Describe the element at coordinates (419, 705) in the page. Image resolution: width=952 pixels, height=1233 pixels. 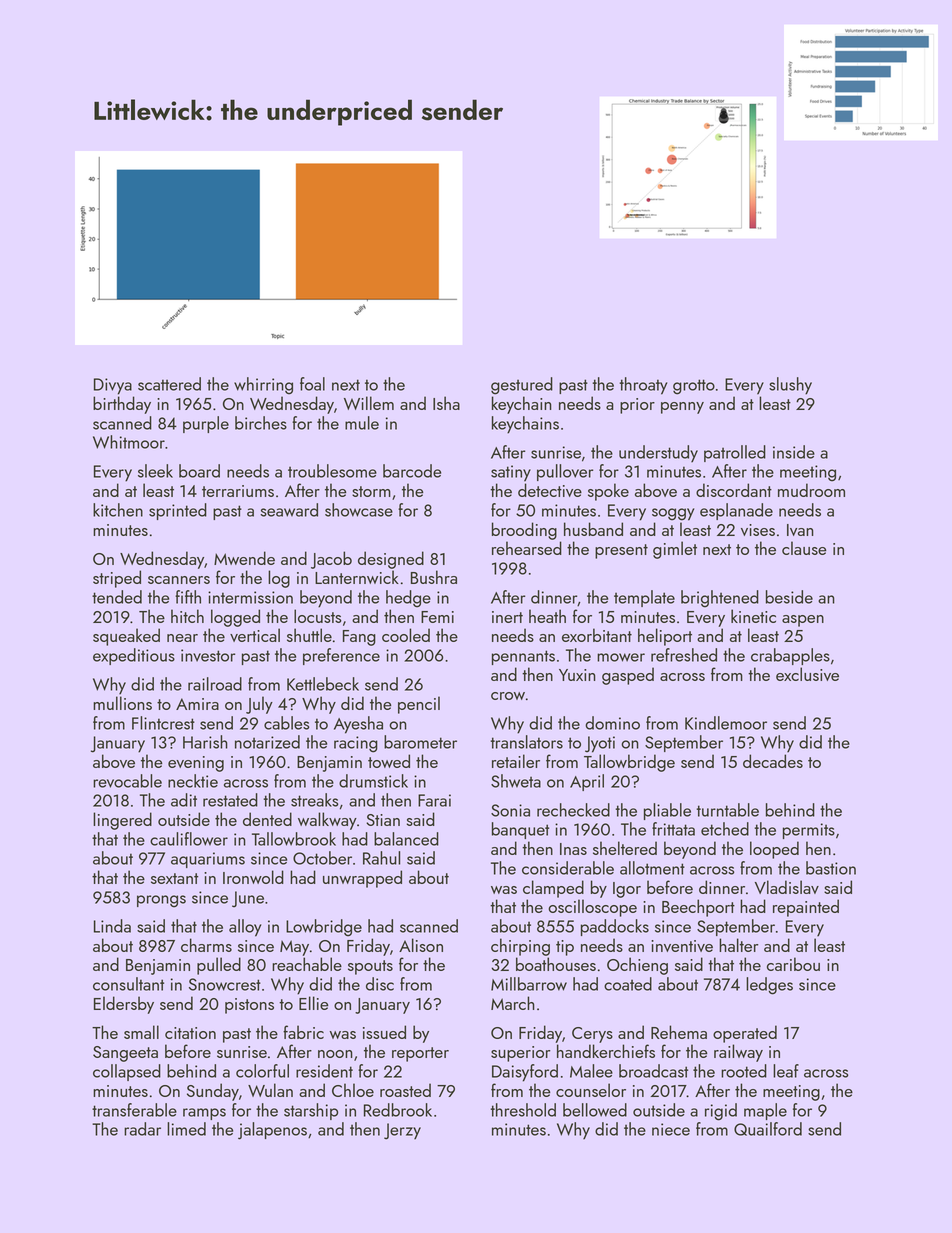
I see `pencil` at that location.
